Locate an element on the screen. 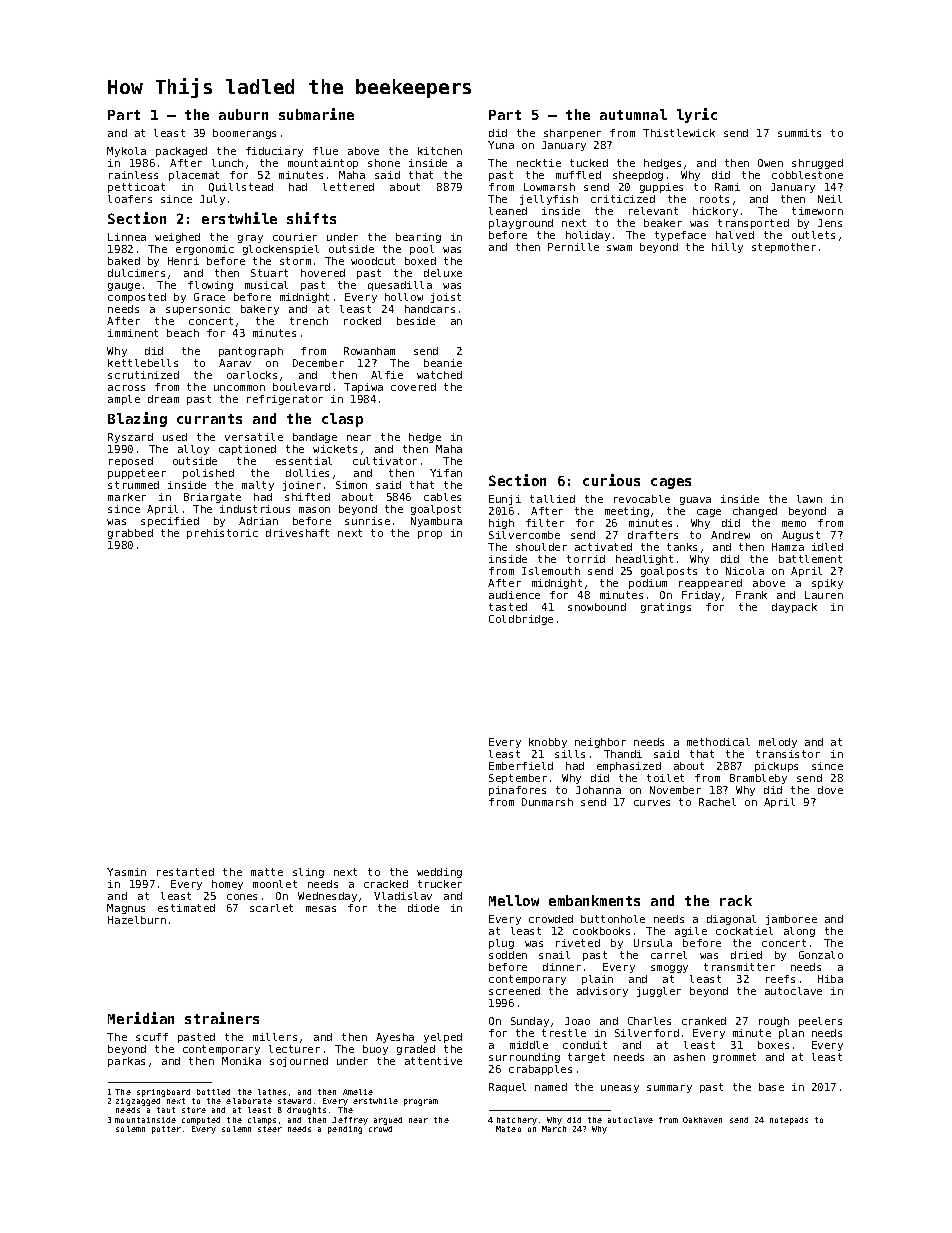 This screenshot has height=1233, width=952. Quillstead is located at coordinates (241, 187).
